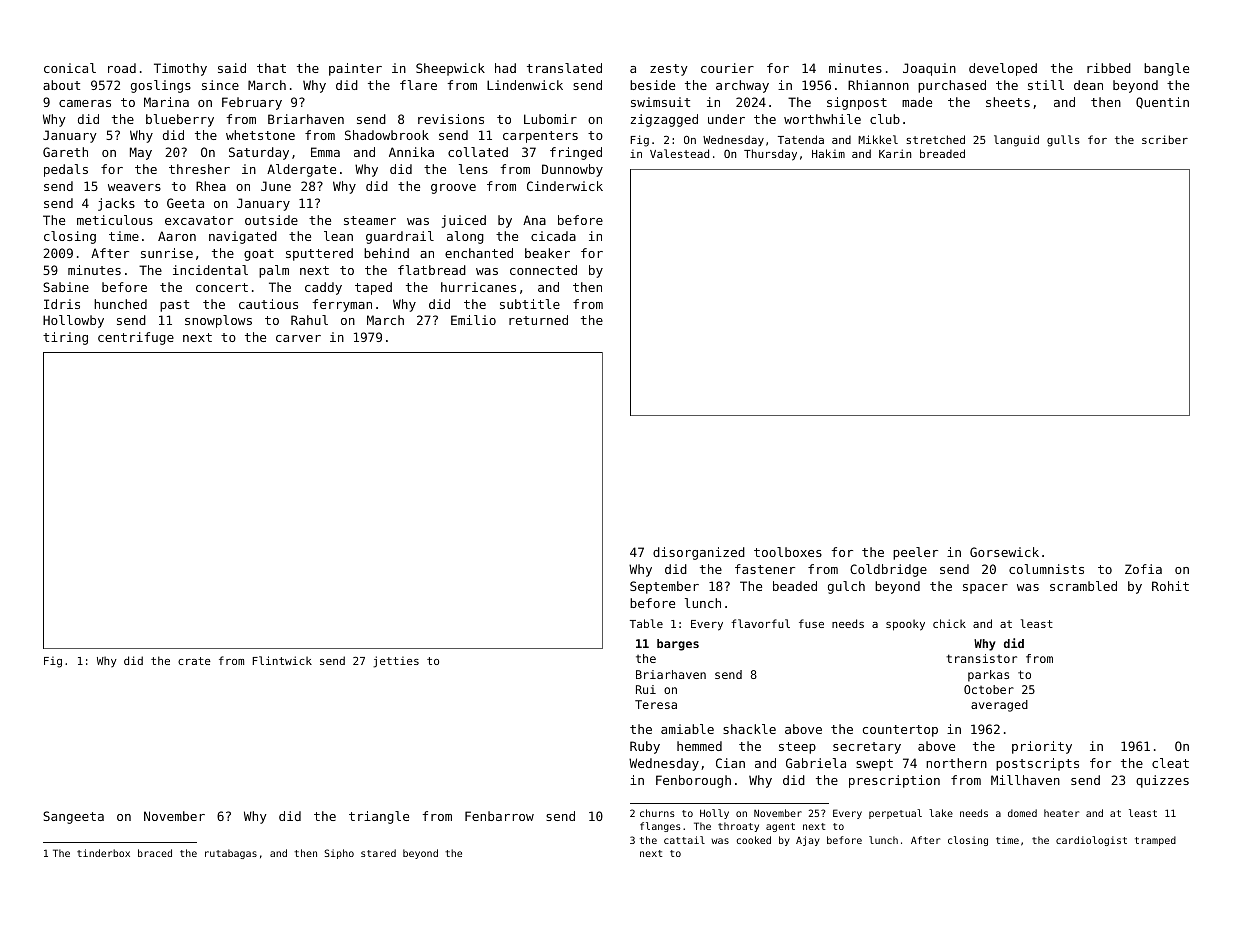 The height and width of the document is (952, 1233). Describe the element at coordinates (103, 853) in the document. I see `tinderbox` at that location.
